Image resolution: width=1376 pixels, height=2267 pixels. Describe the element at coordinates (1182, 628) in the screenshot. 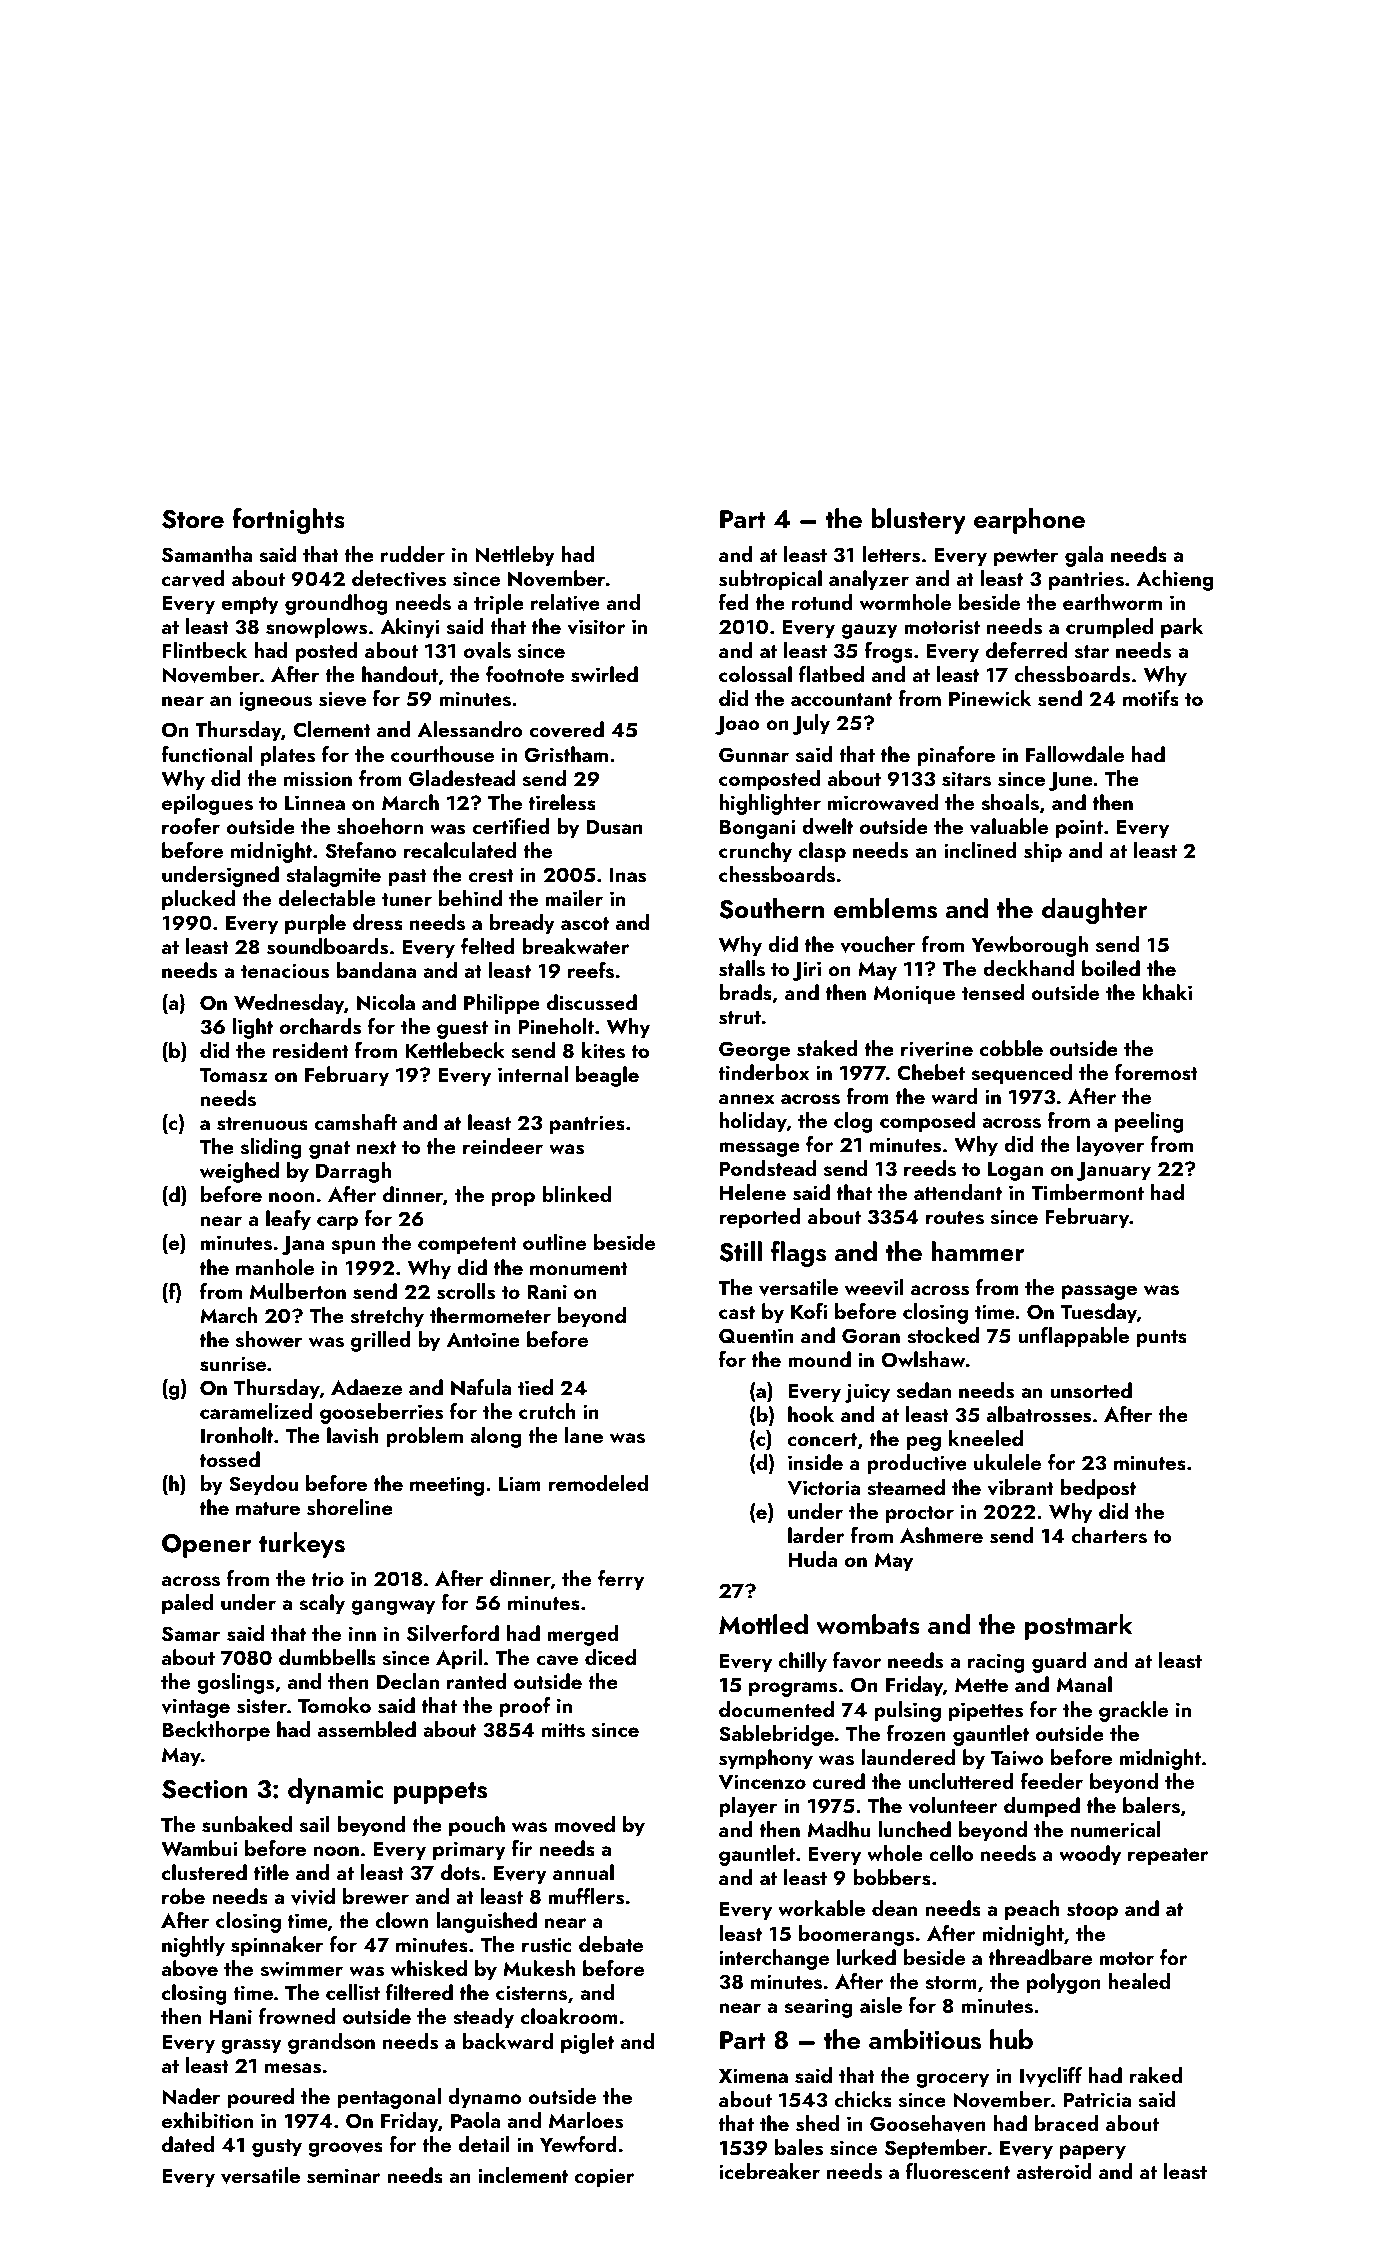

I see `park` at that location.
